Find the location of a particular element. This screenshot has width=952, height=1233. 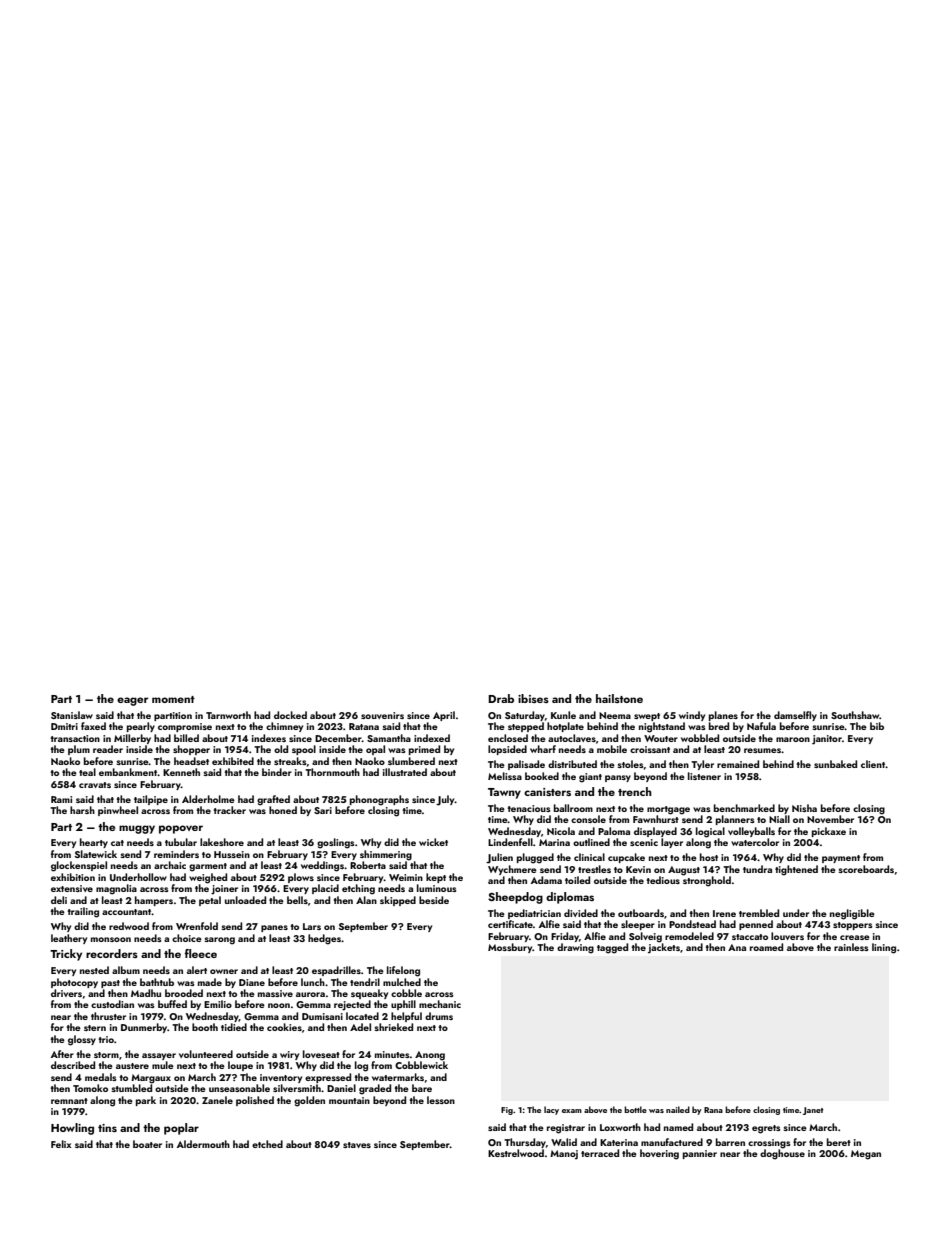

Dunmerby is located at coordinates (144, 1028).
